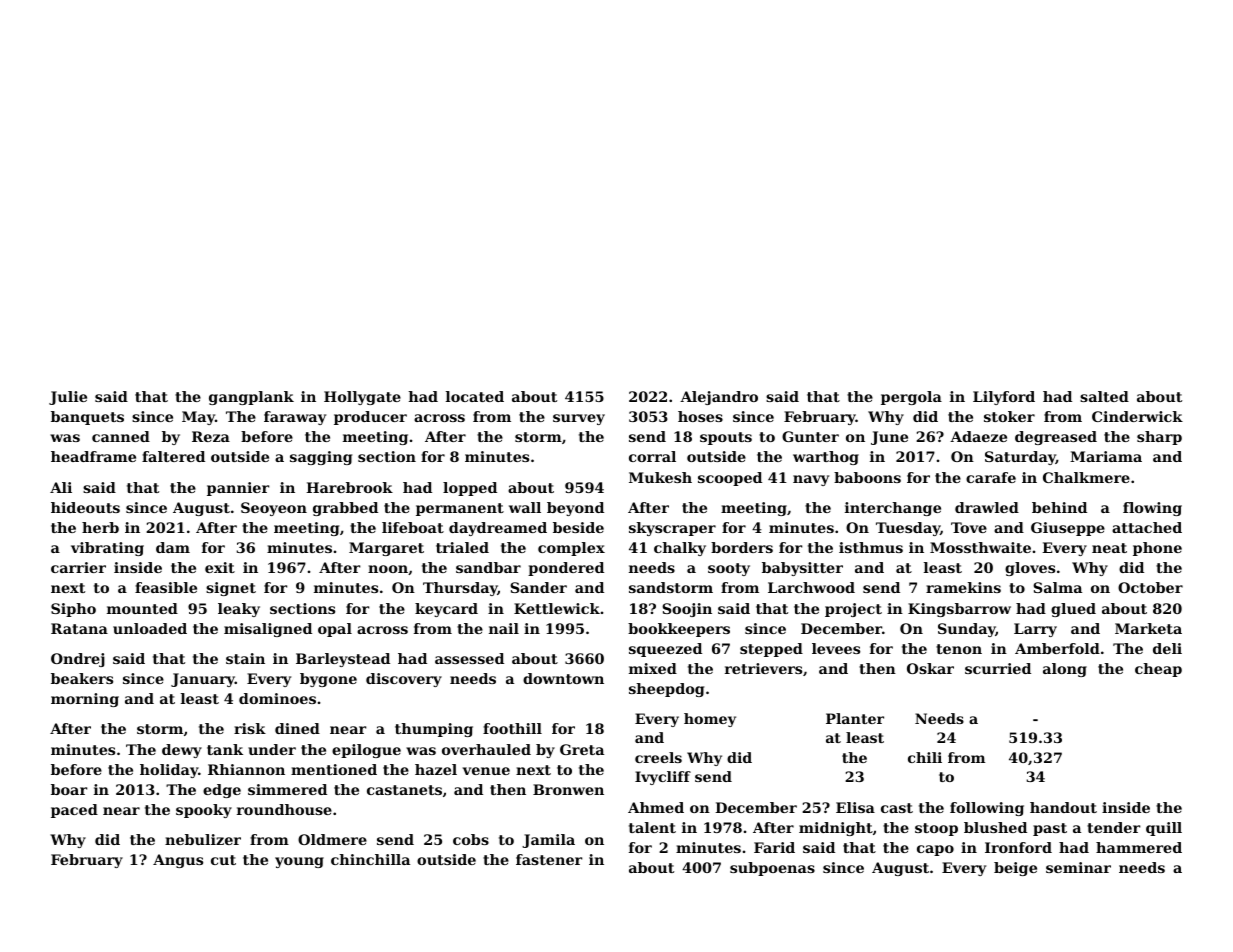 This page has height=952, width=1233. I want to click on skyscraper, so click(672, 529).
